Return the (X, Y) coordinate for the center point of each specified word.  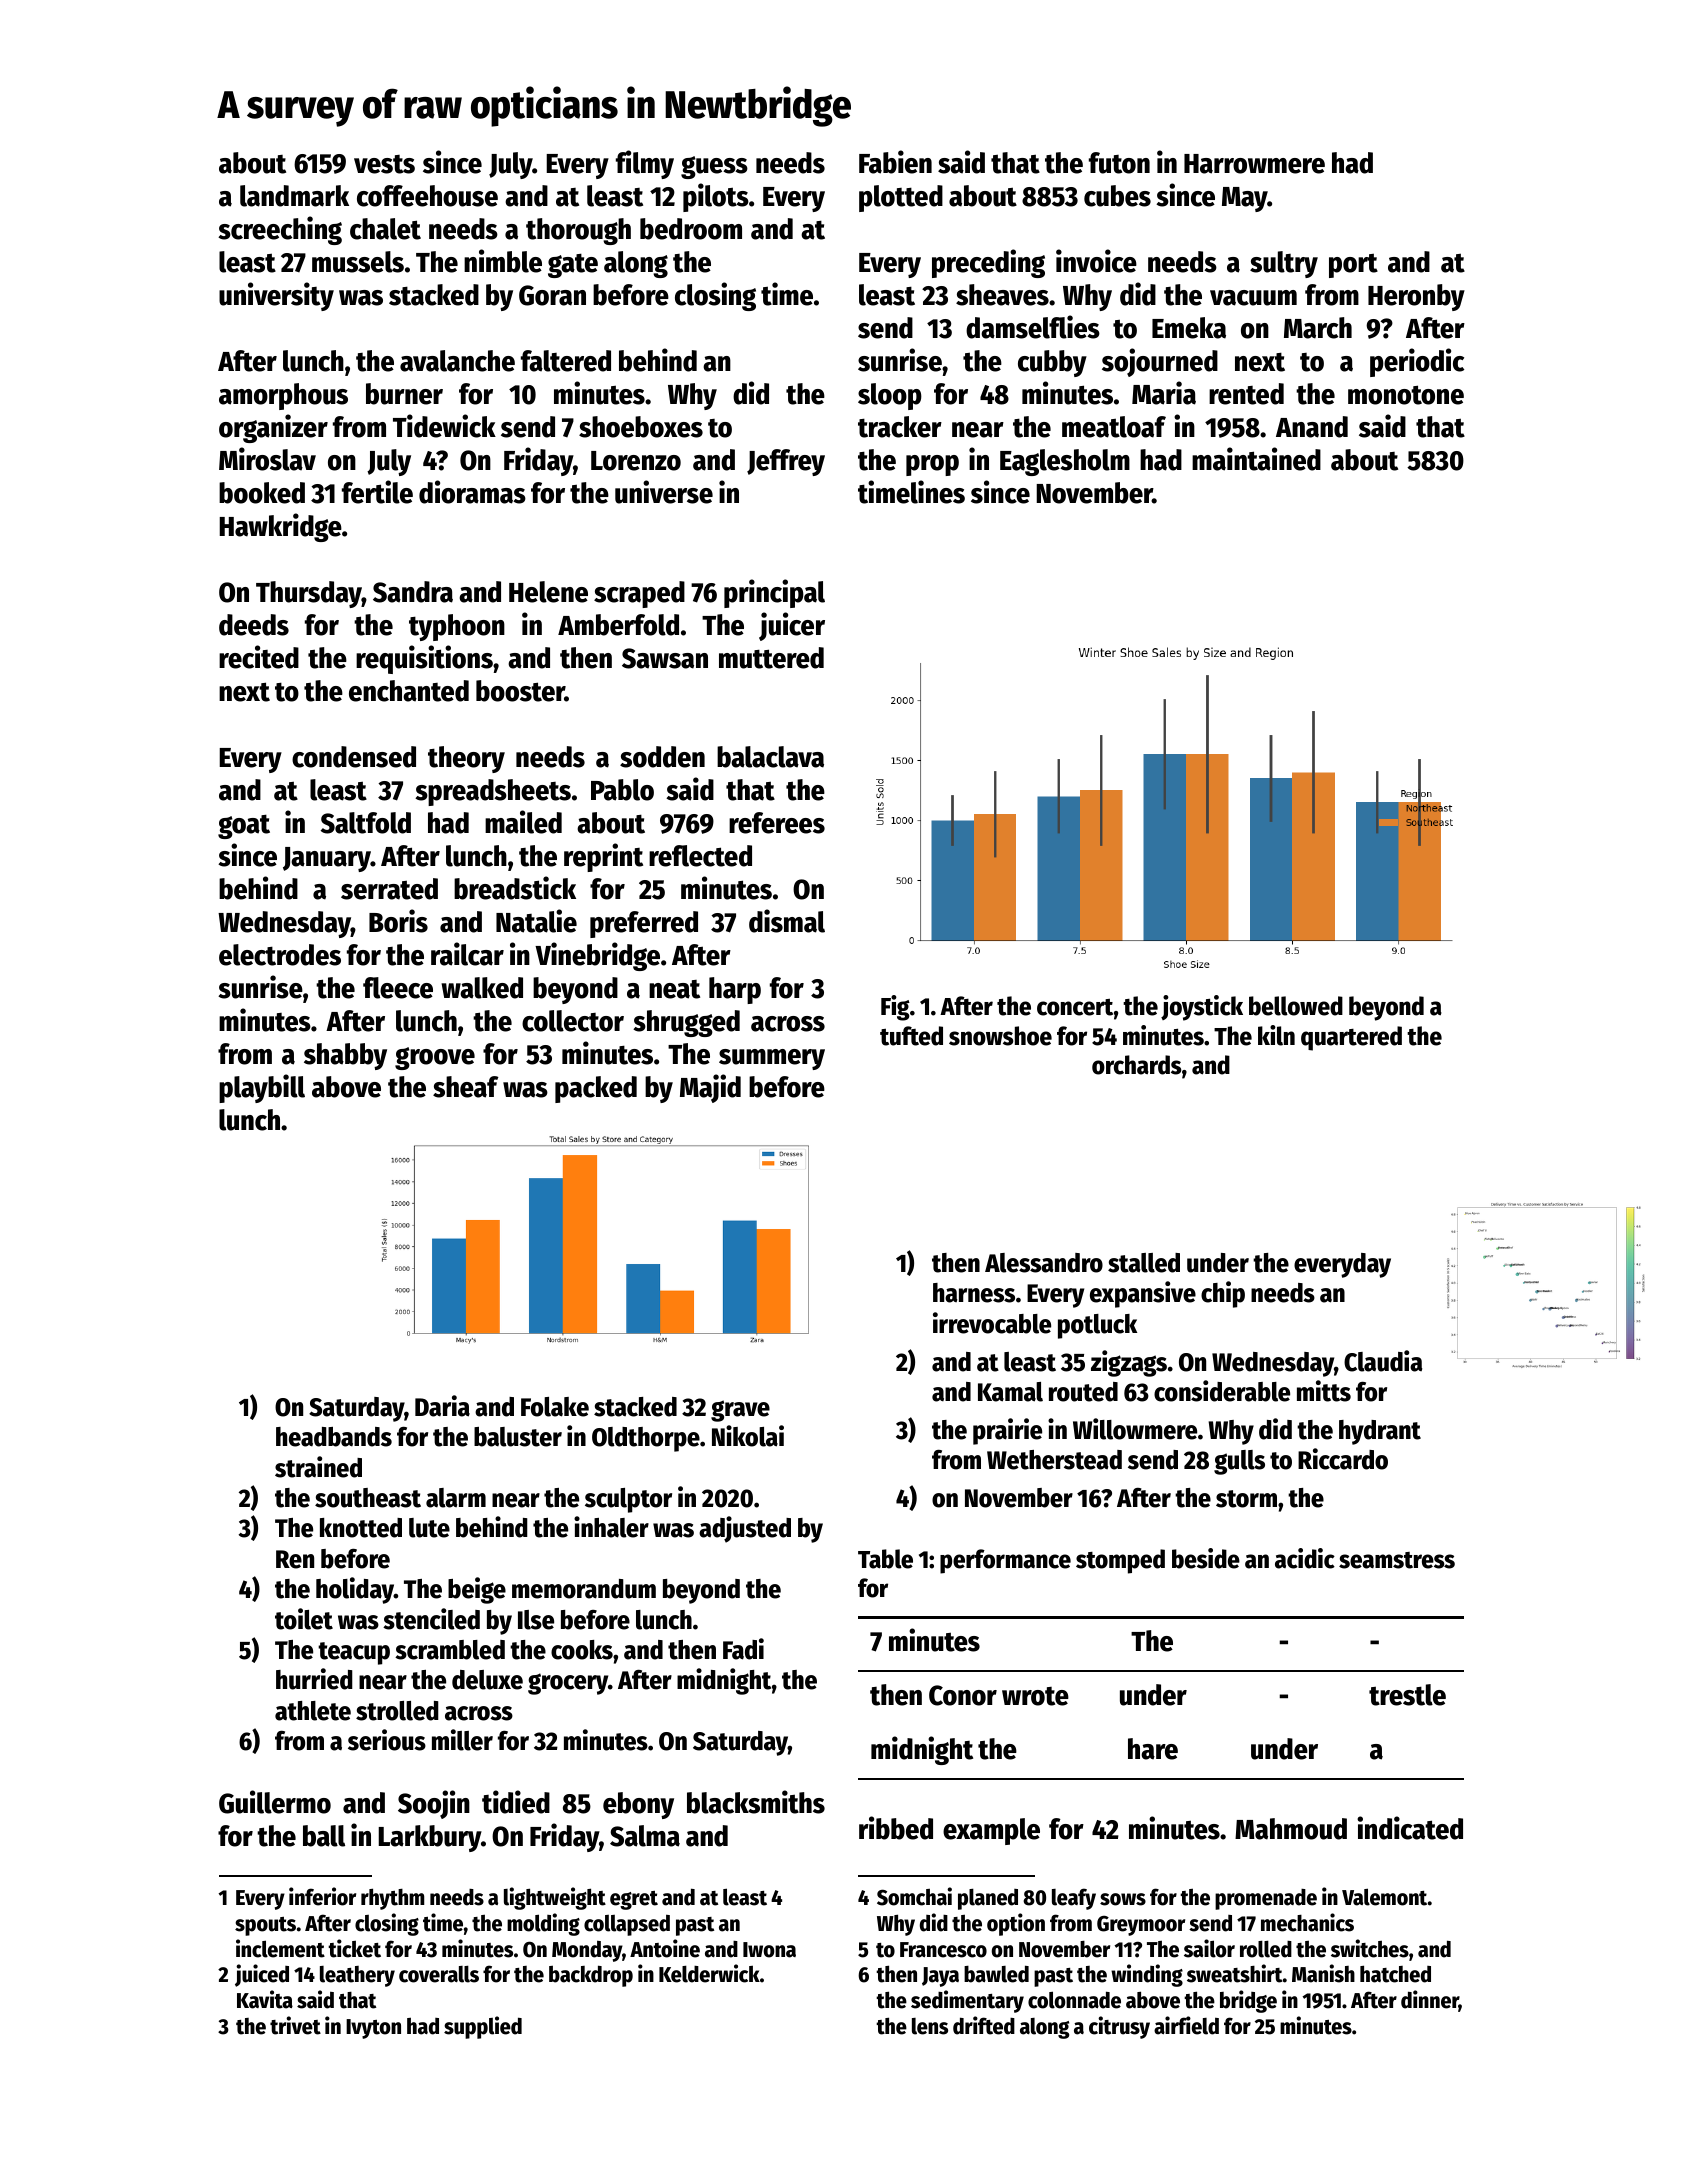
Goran (552, 295)
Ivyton (373, 2029)
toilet (304, 1619)
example (991, 1831)
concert (1075, 1007)
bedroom (691, 229)
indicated (1410, 1828)
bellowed (1296, 1006)
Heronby (1416, 297)
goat (244, 827)
